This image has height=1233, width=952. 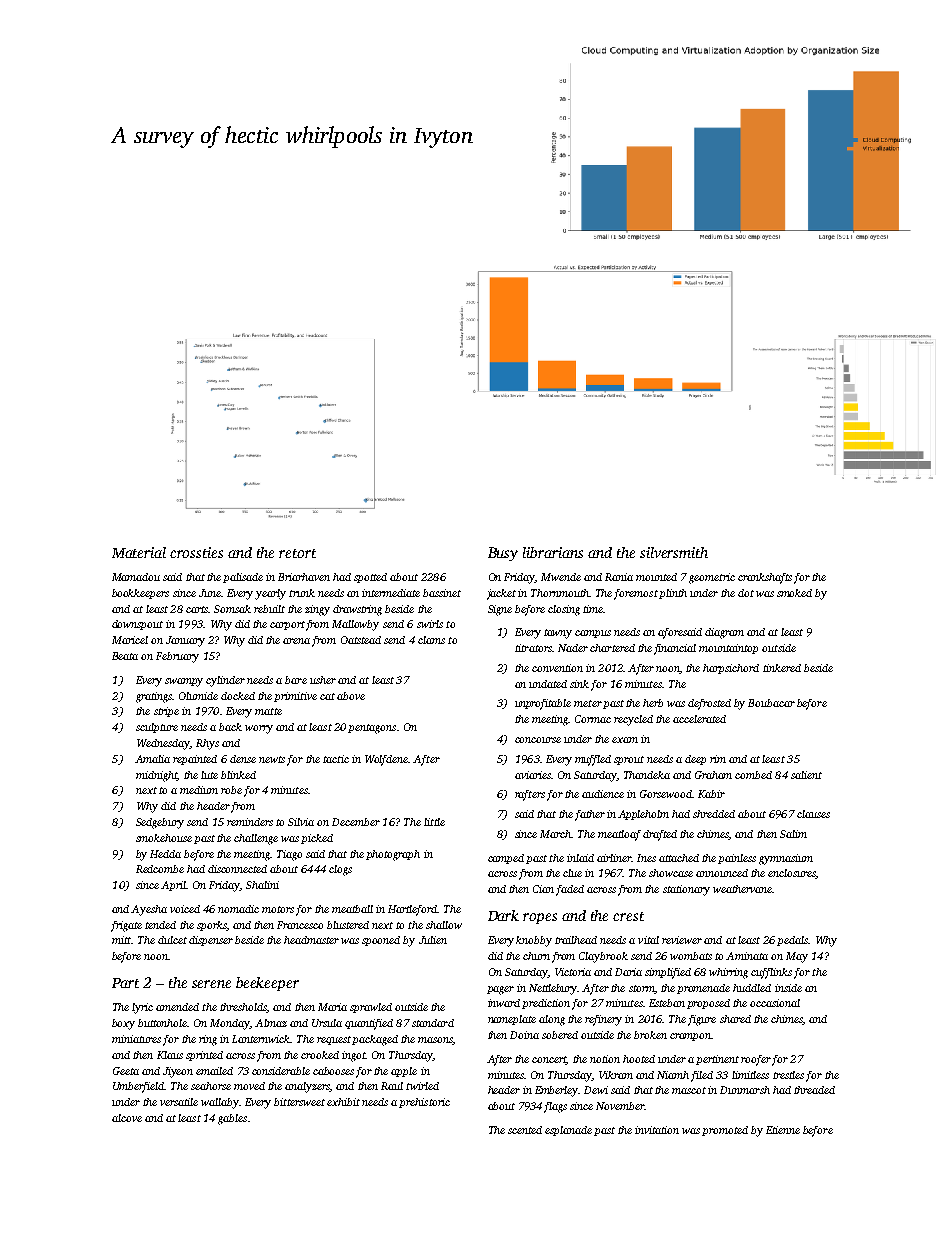 I want to click on docked, so click(x=238, y=696).
